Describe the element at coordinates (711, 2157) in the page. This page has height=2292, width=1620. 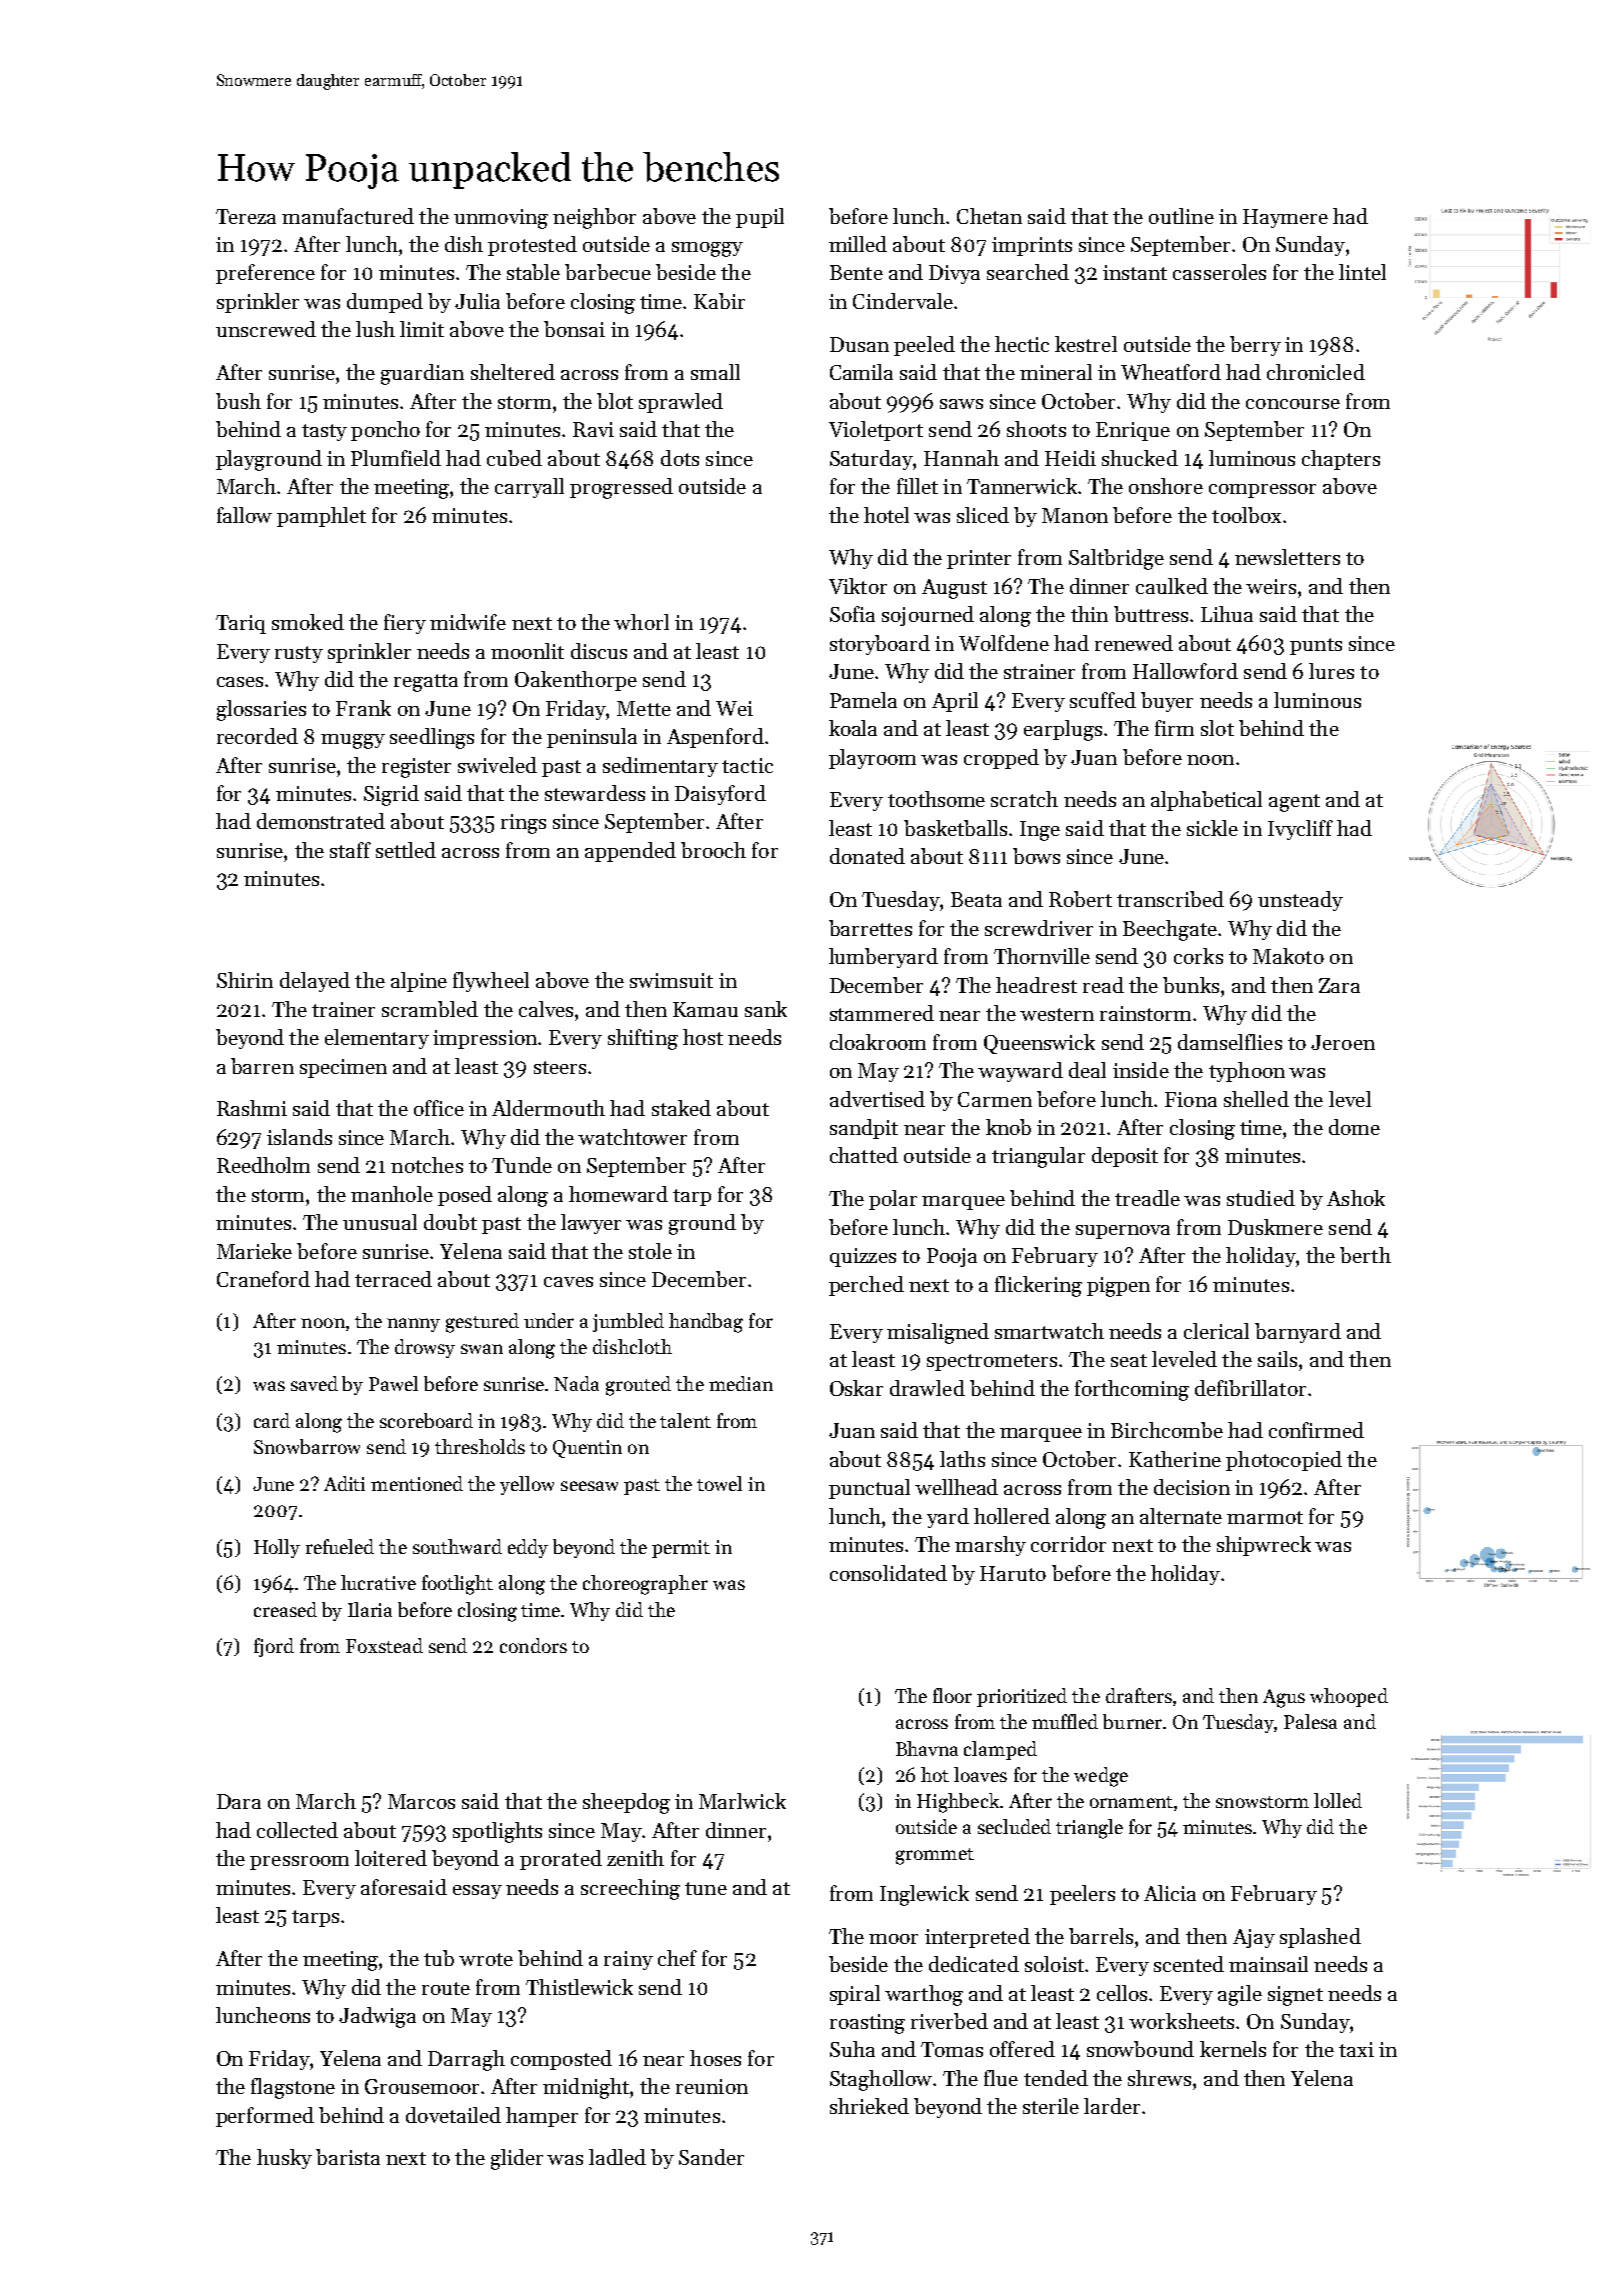
I see `Sander` at that location.
